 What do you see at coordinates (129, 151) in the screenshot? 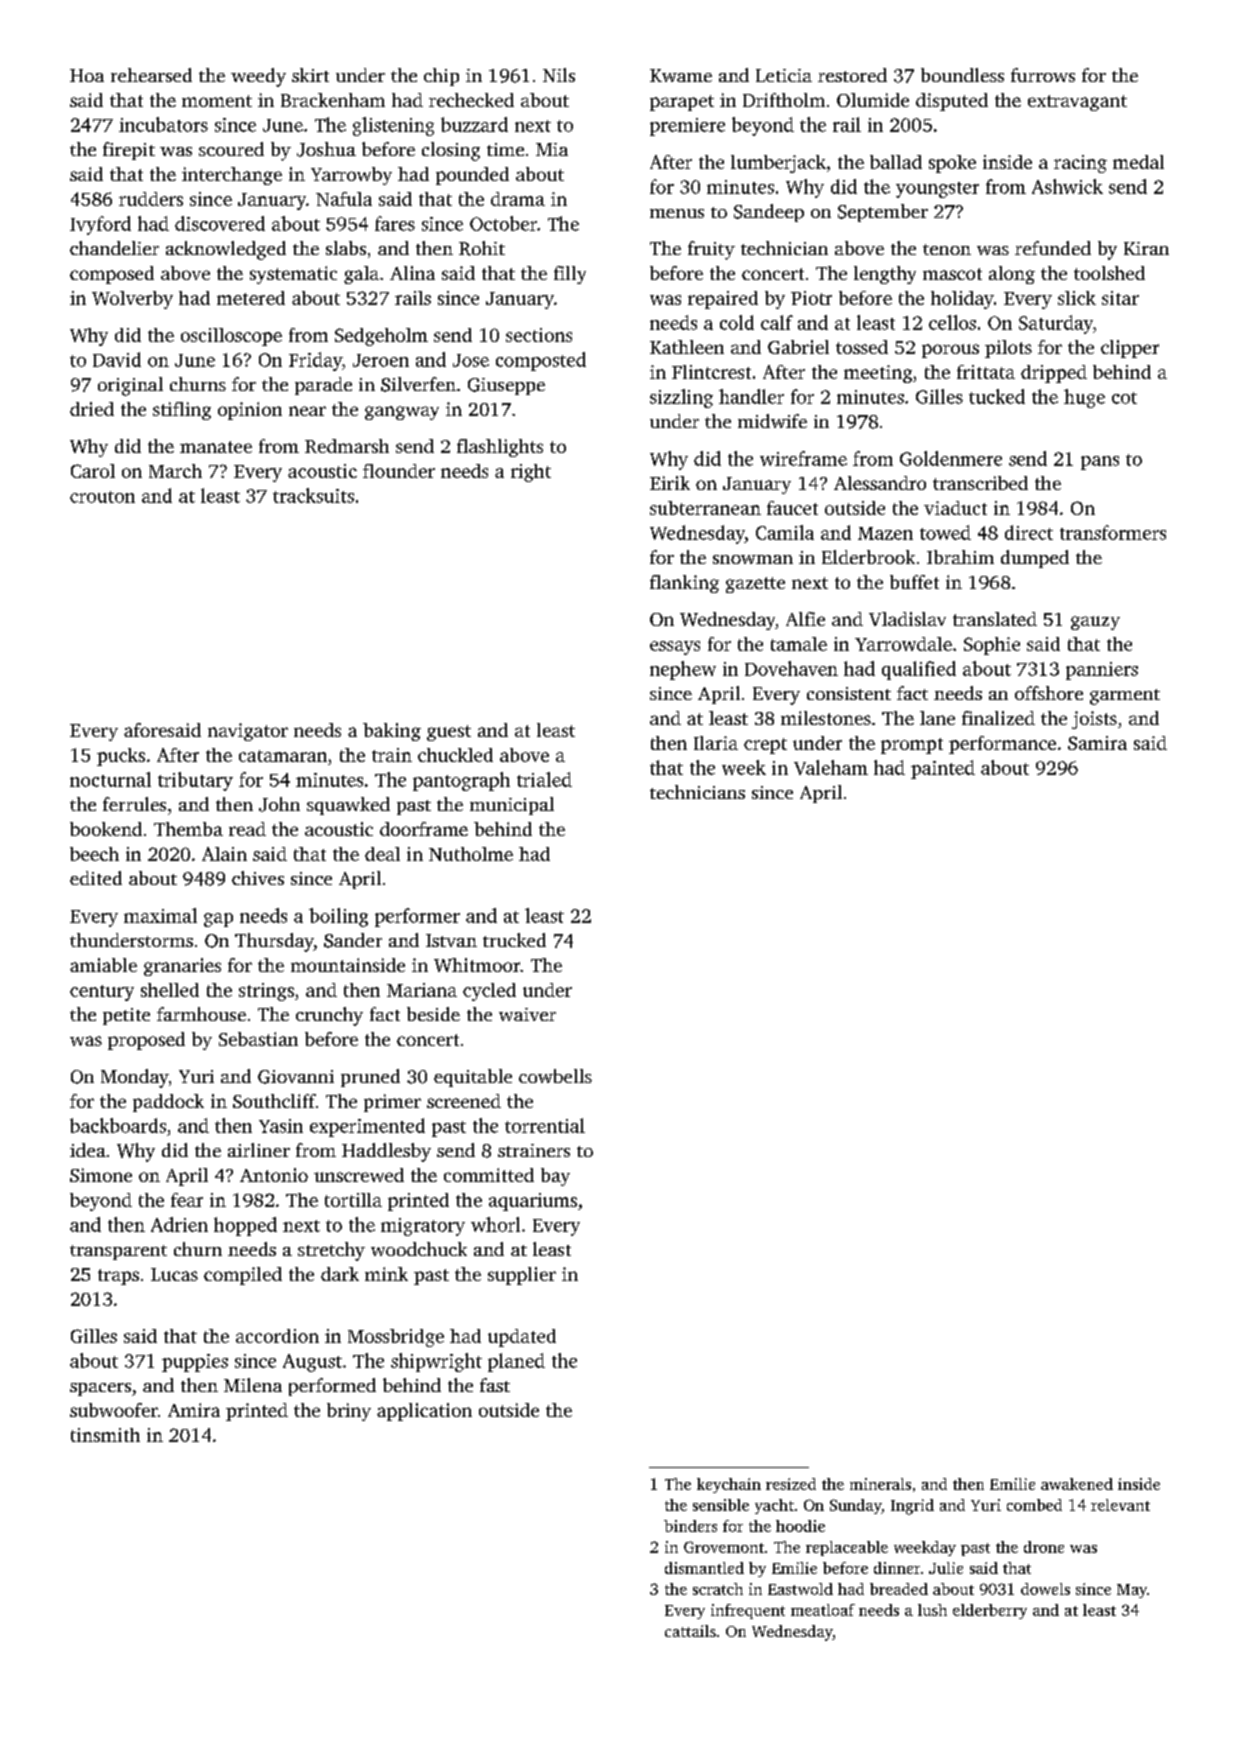
I see `firepit` at bounding box center [129, 151].
